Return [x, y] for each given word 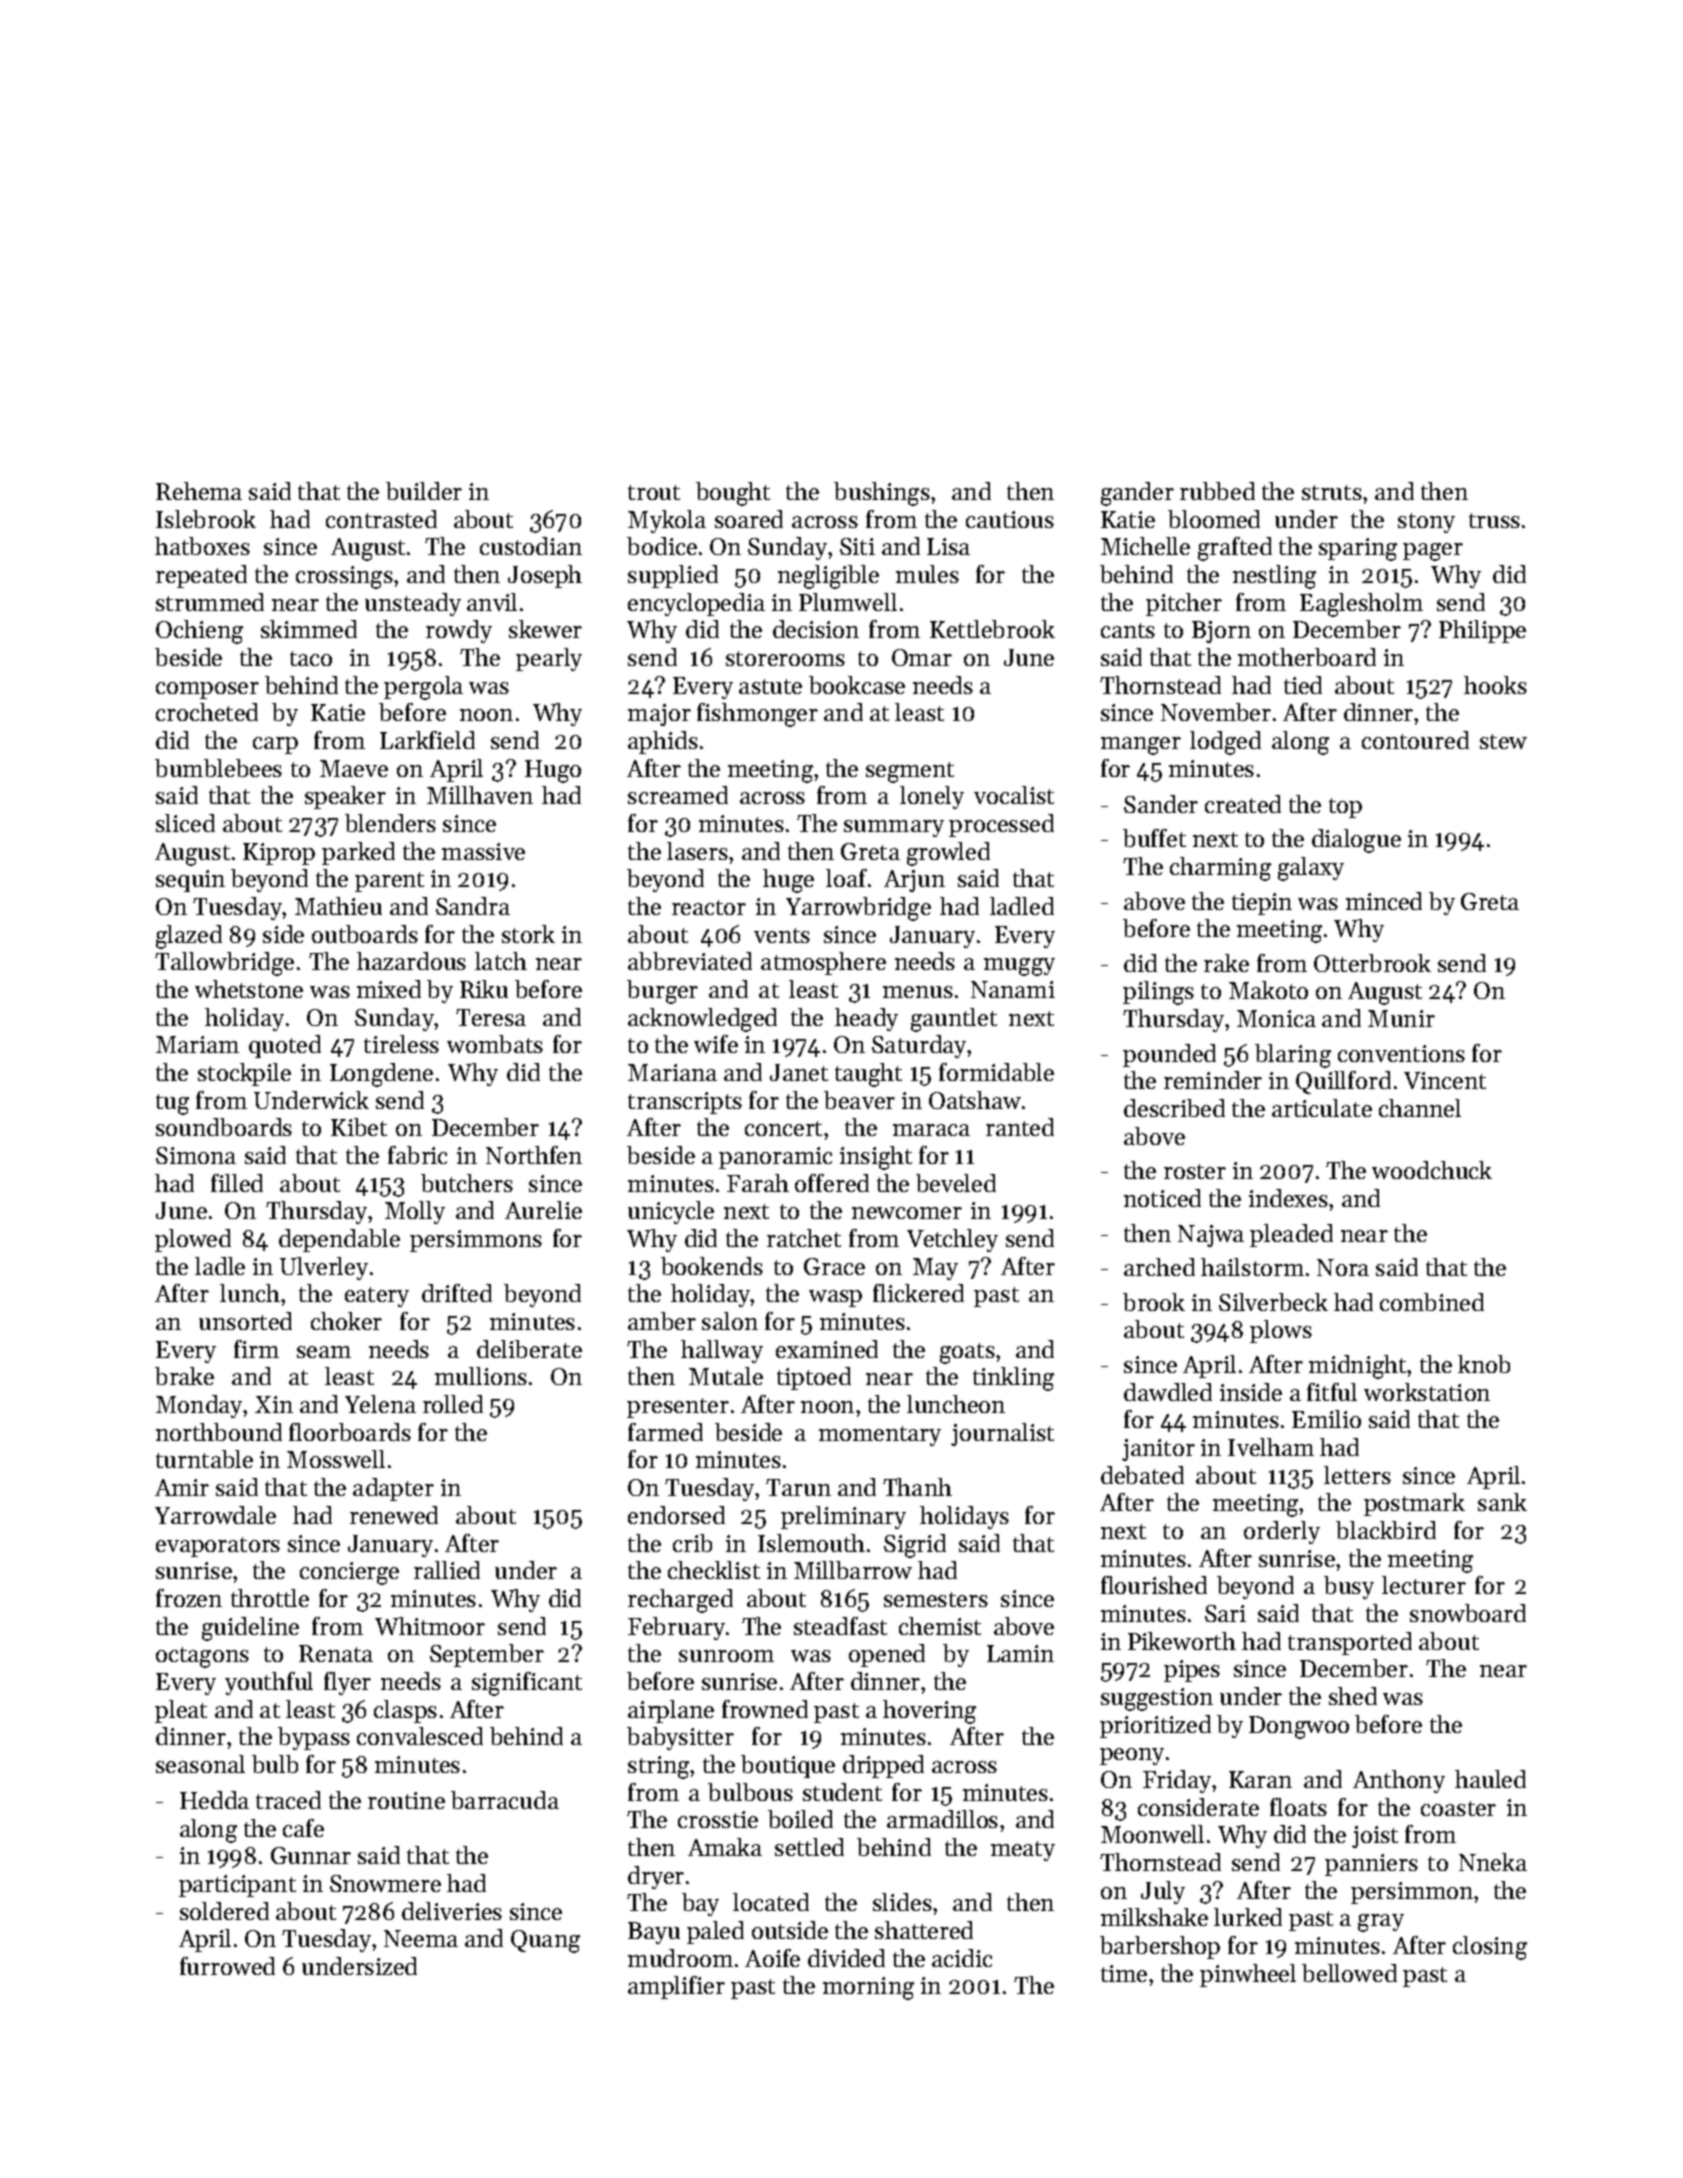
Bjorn [1221, 632]
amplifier [676, 1987]
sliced [185, 823]
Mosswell [336, 1459]
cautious [1010, 519]
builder [424, 491]
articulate [1322, 1108]
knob [1484, 1364]
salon [730, 1321]
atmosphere [823, 963]
